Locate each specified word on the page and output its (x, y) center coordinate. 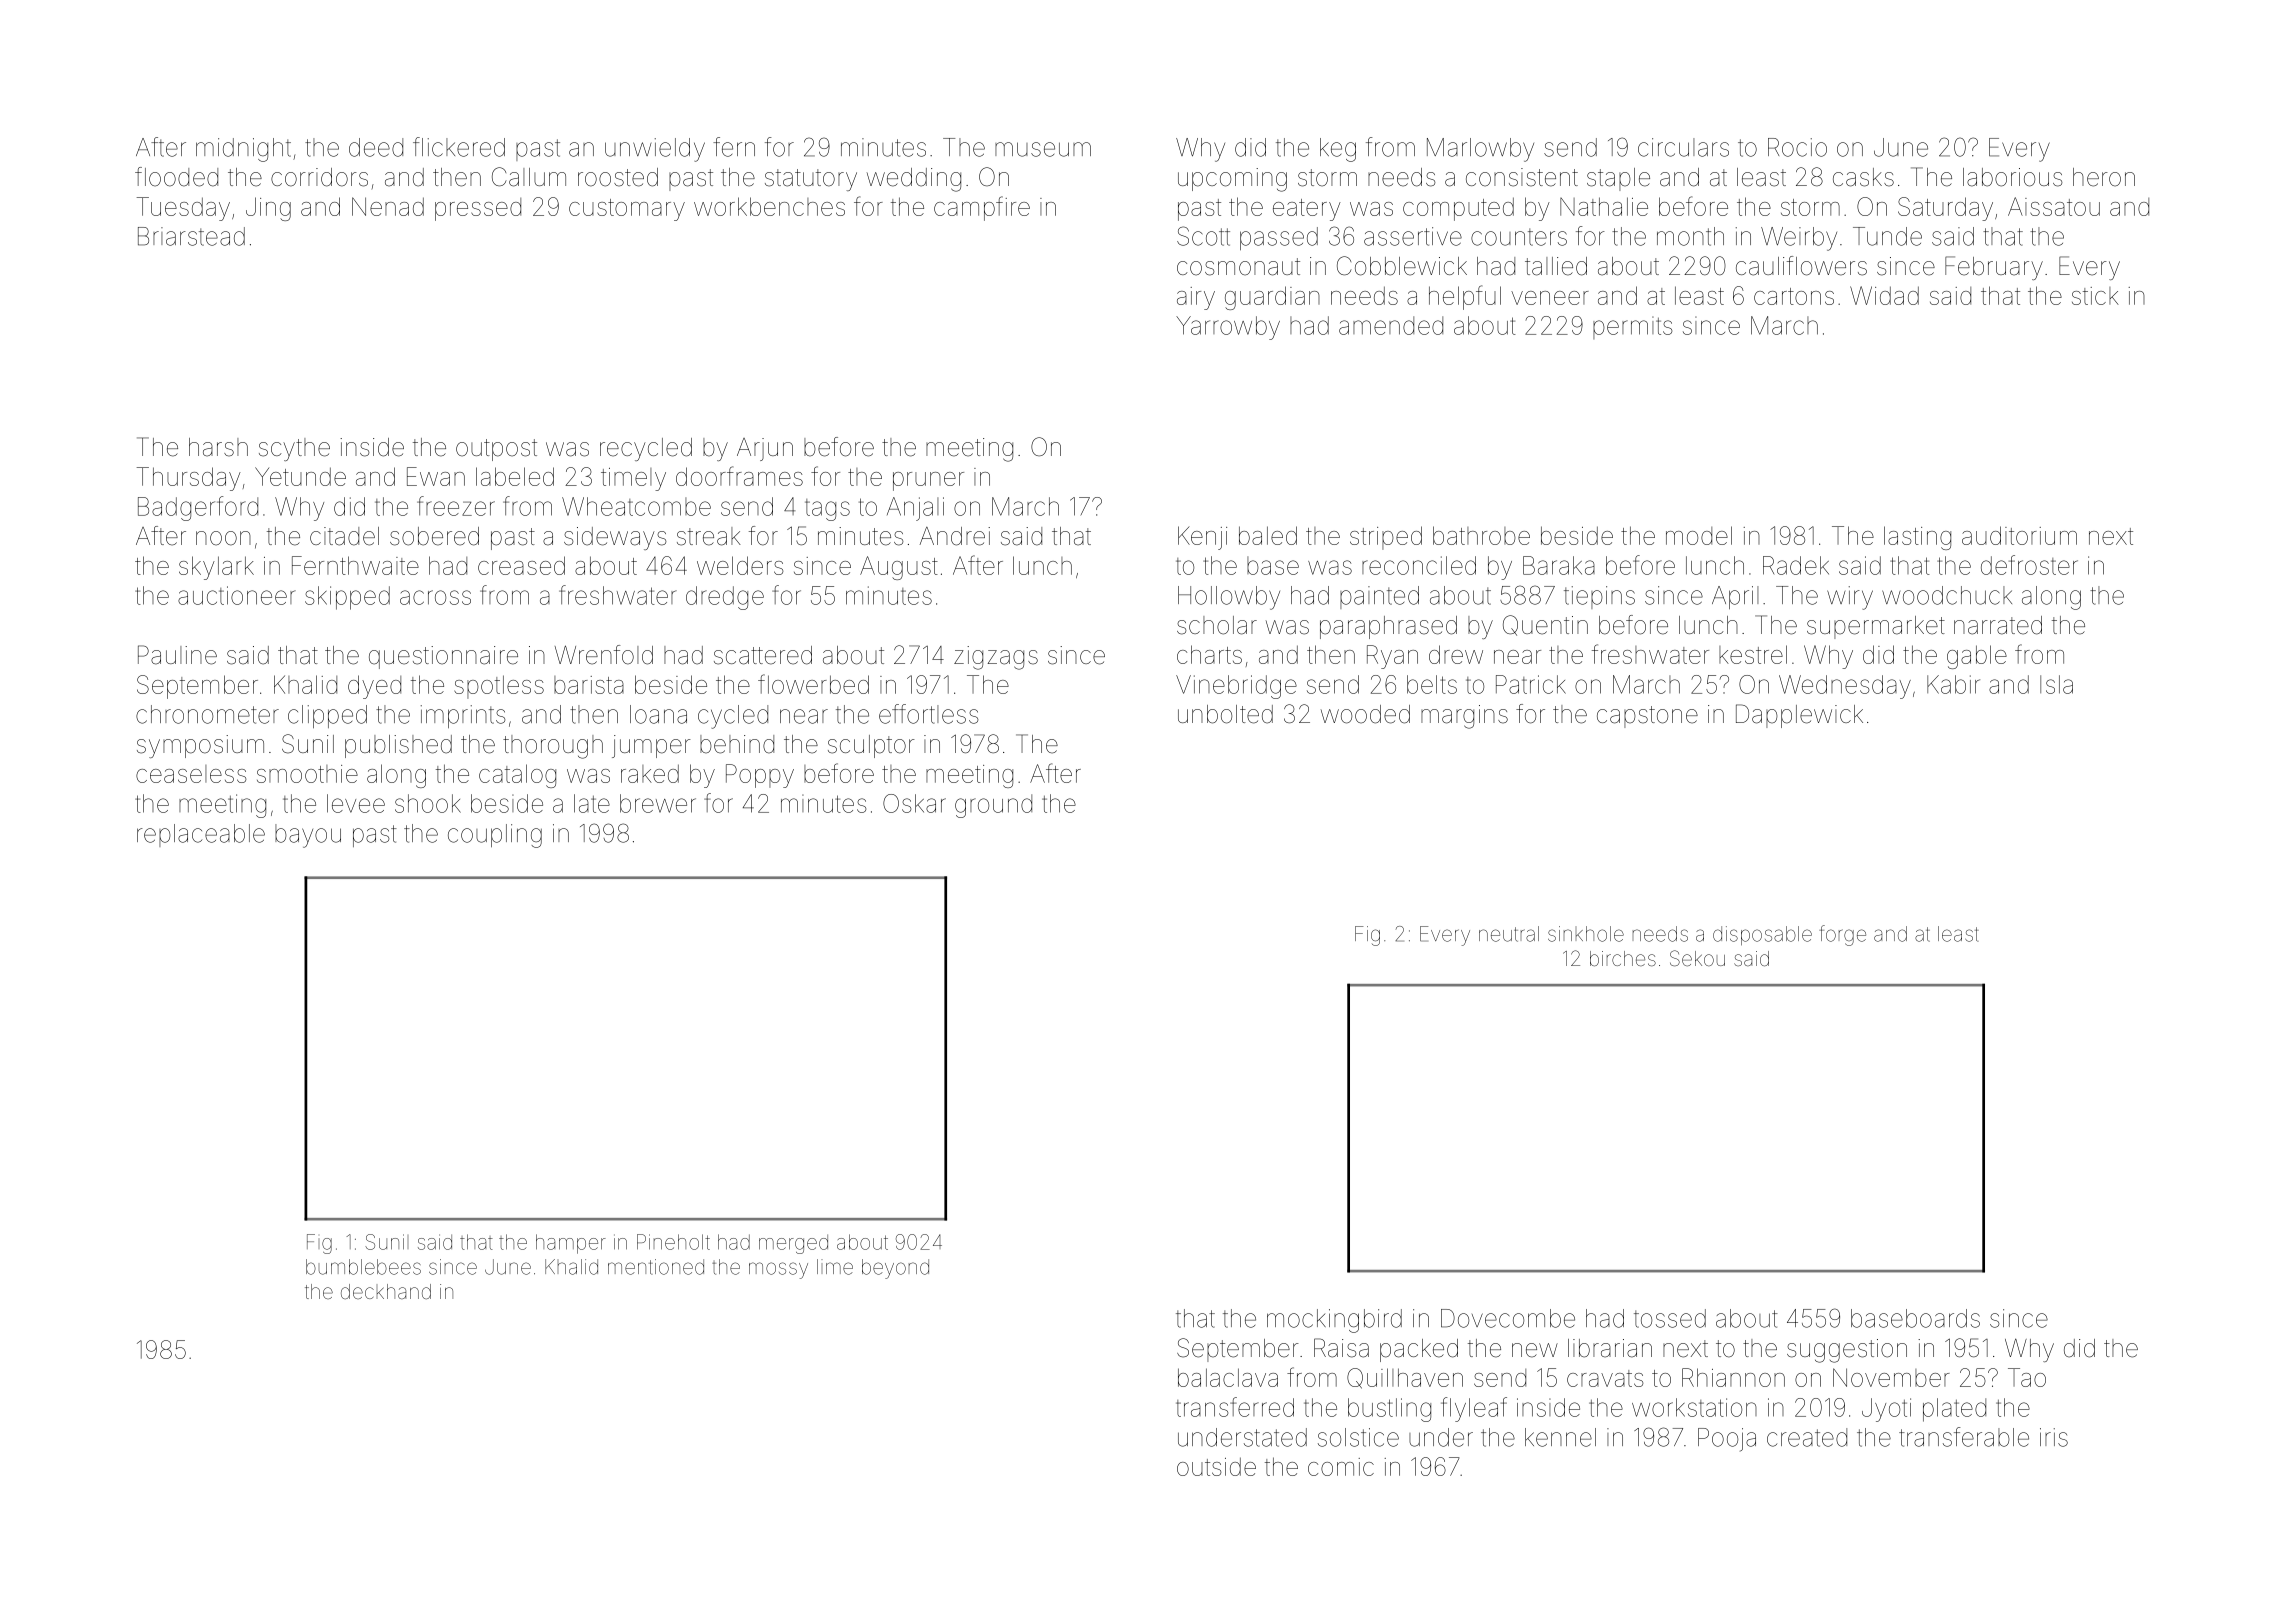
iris (2054, 1437)
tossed (1670, 1318)
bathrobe (1481, 535)
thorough (553, 747)
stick (2095, 296)
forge (1842, 935)
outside (1216, 1466)
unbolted (1225, 714)
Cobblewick (1402, 266)
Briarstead (191, 236)
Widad (1884, 295)
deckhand (386, 1291)
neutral (1509, 934)
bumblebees (363, 1267)
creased (521, 565)
